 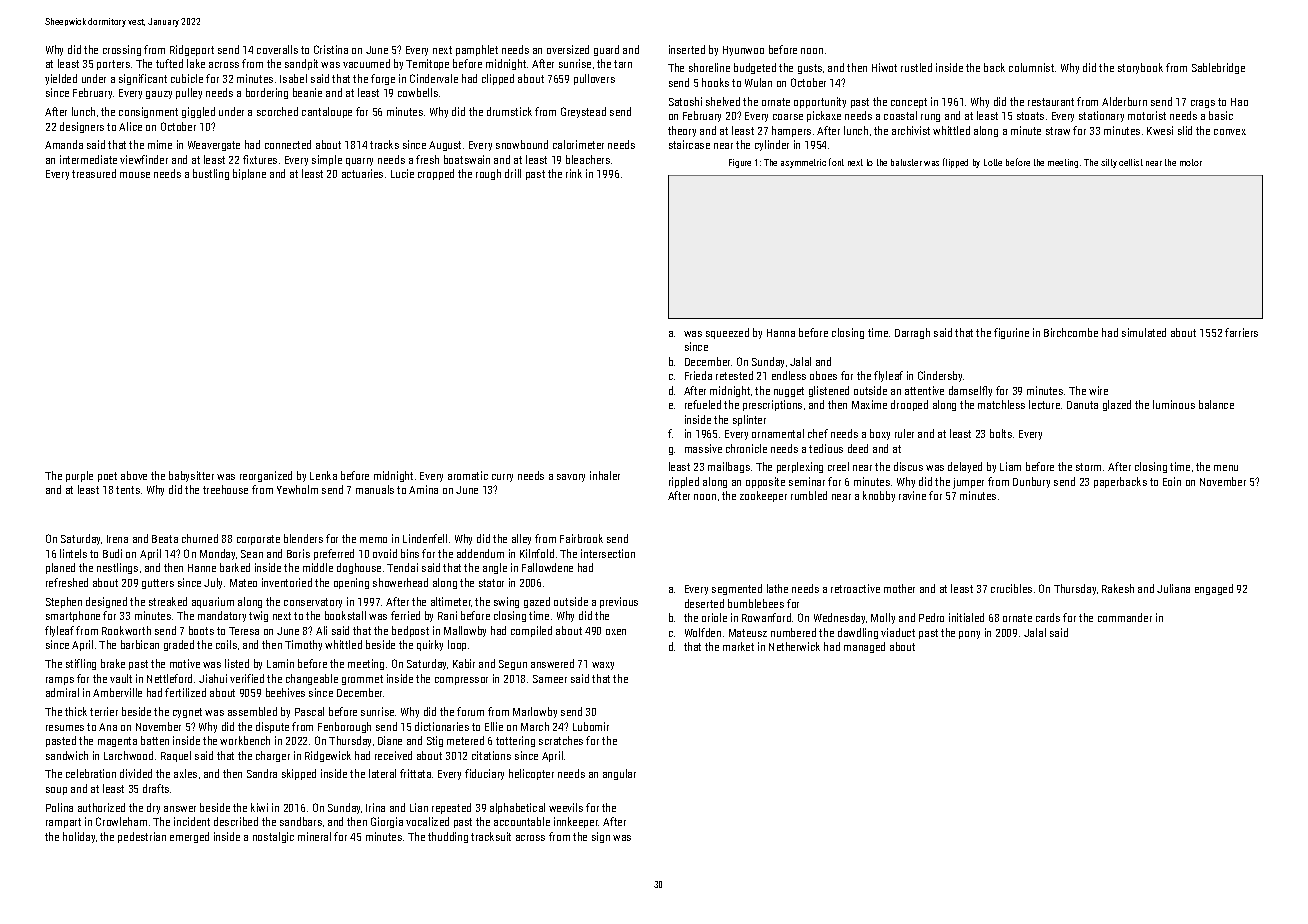 I want to click on Sablebridge, so click(x=1218, y=68).
